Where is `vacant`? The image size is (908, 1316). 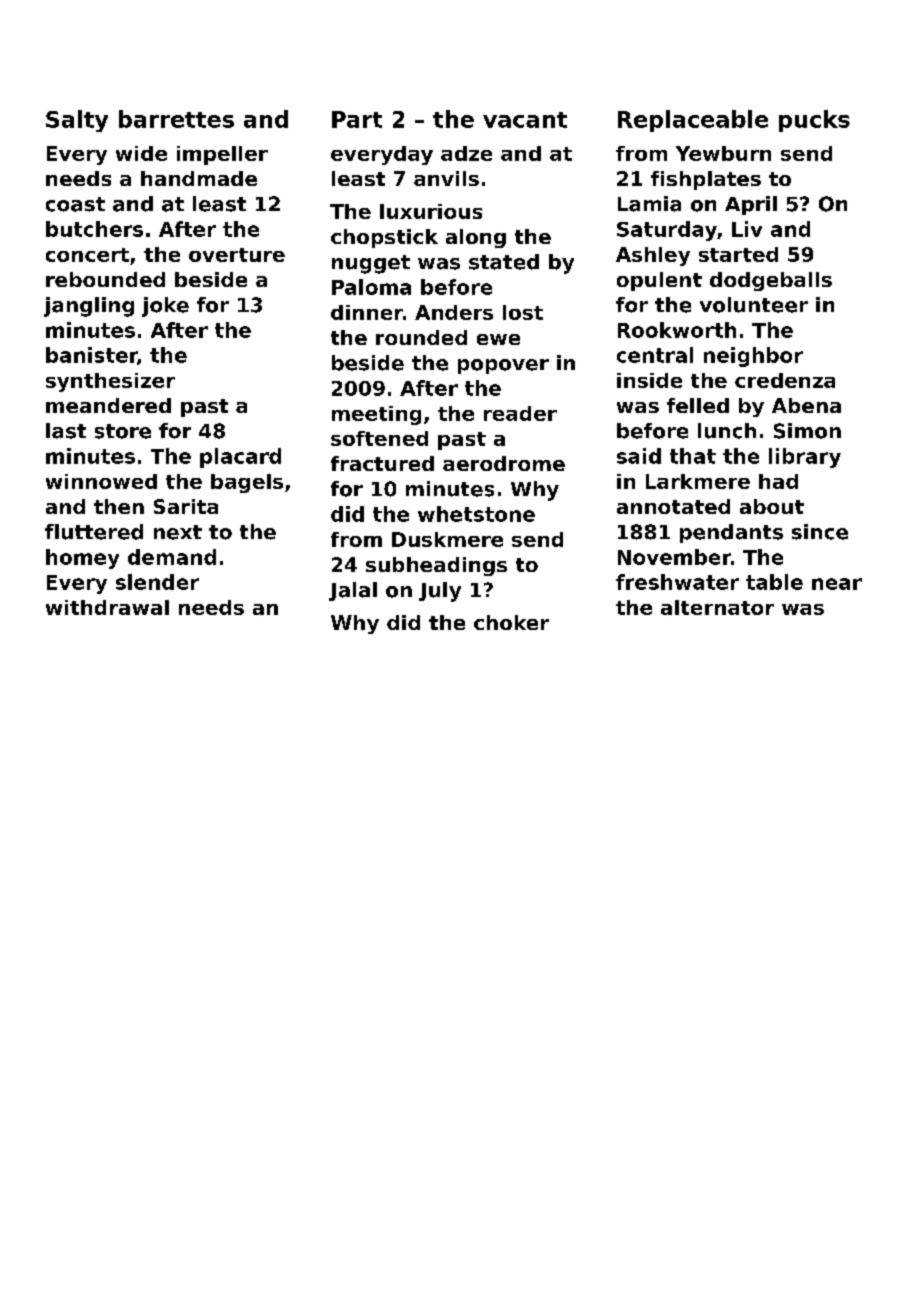 vacant is located at coordinates (525, 120).
